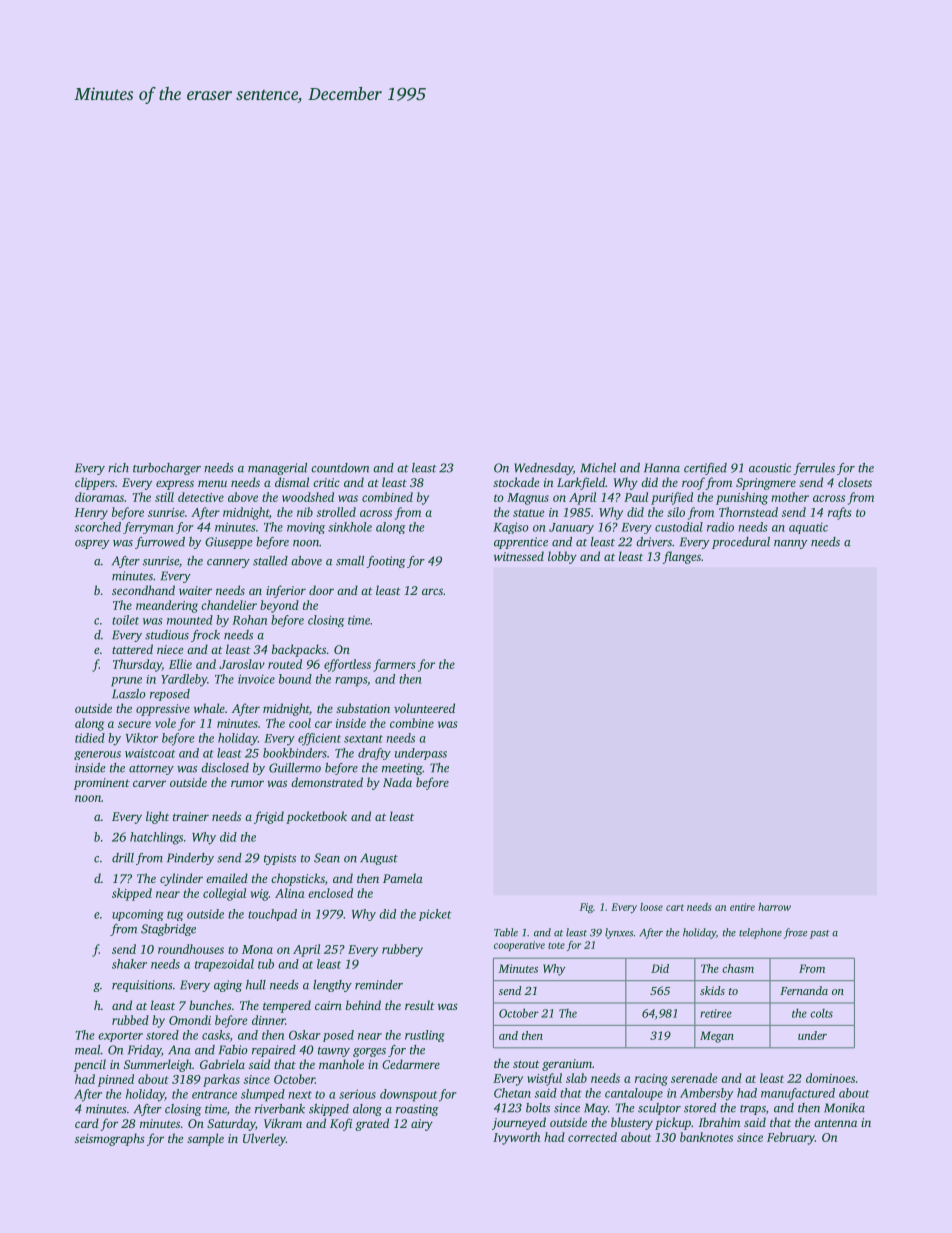 This image has height=1233, width=952. What do you see at coordinates (774, 907) in the image?
I see `harrow` at bounding box center [774, 907].
